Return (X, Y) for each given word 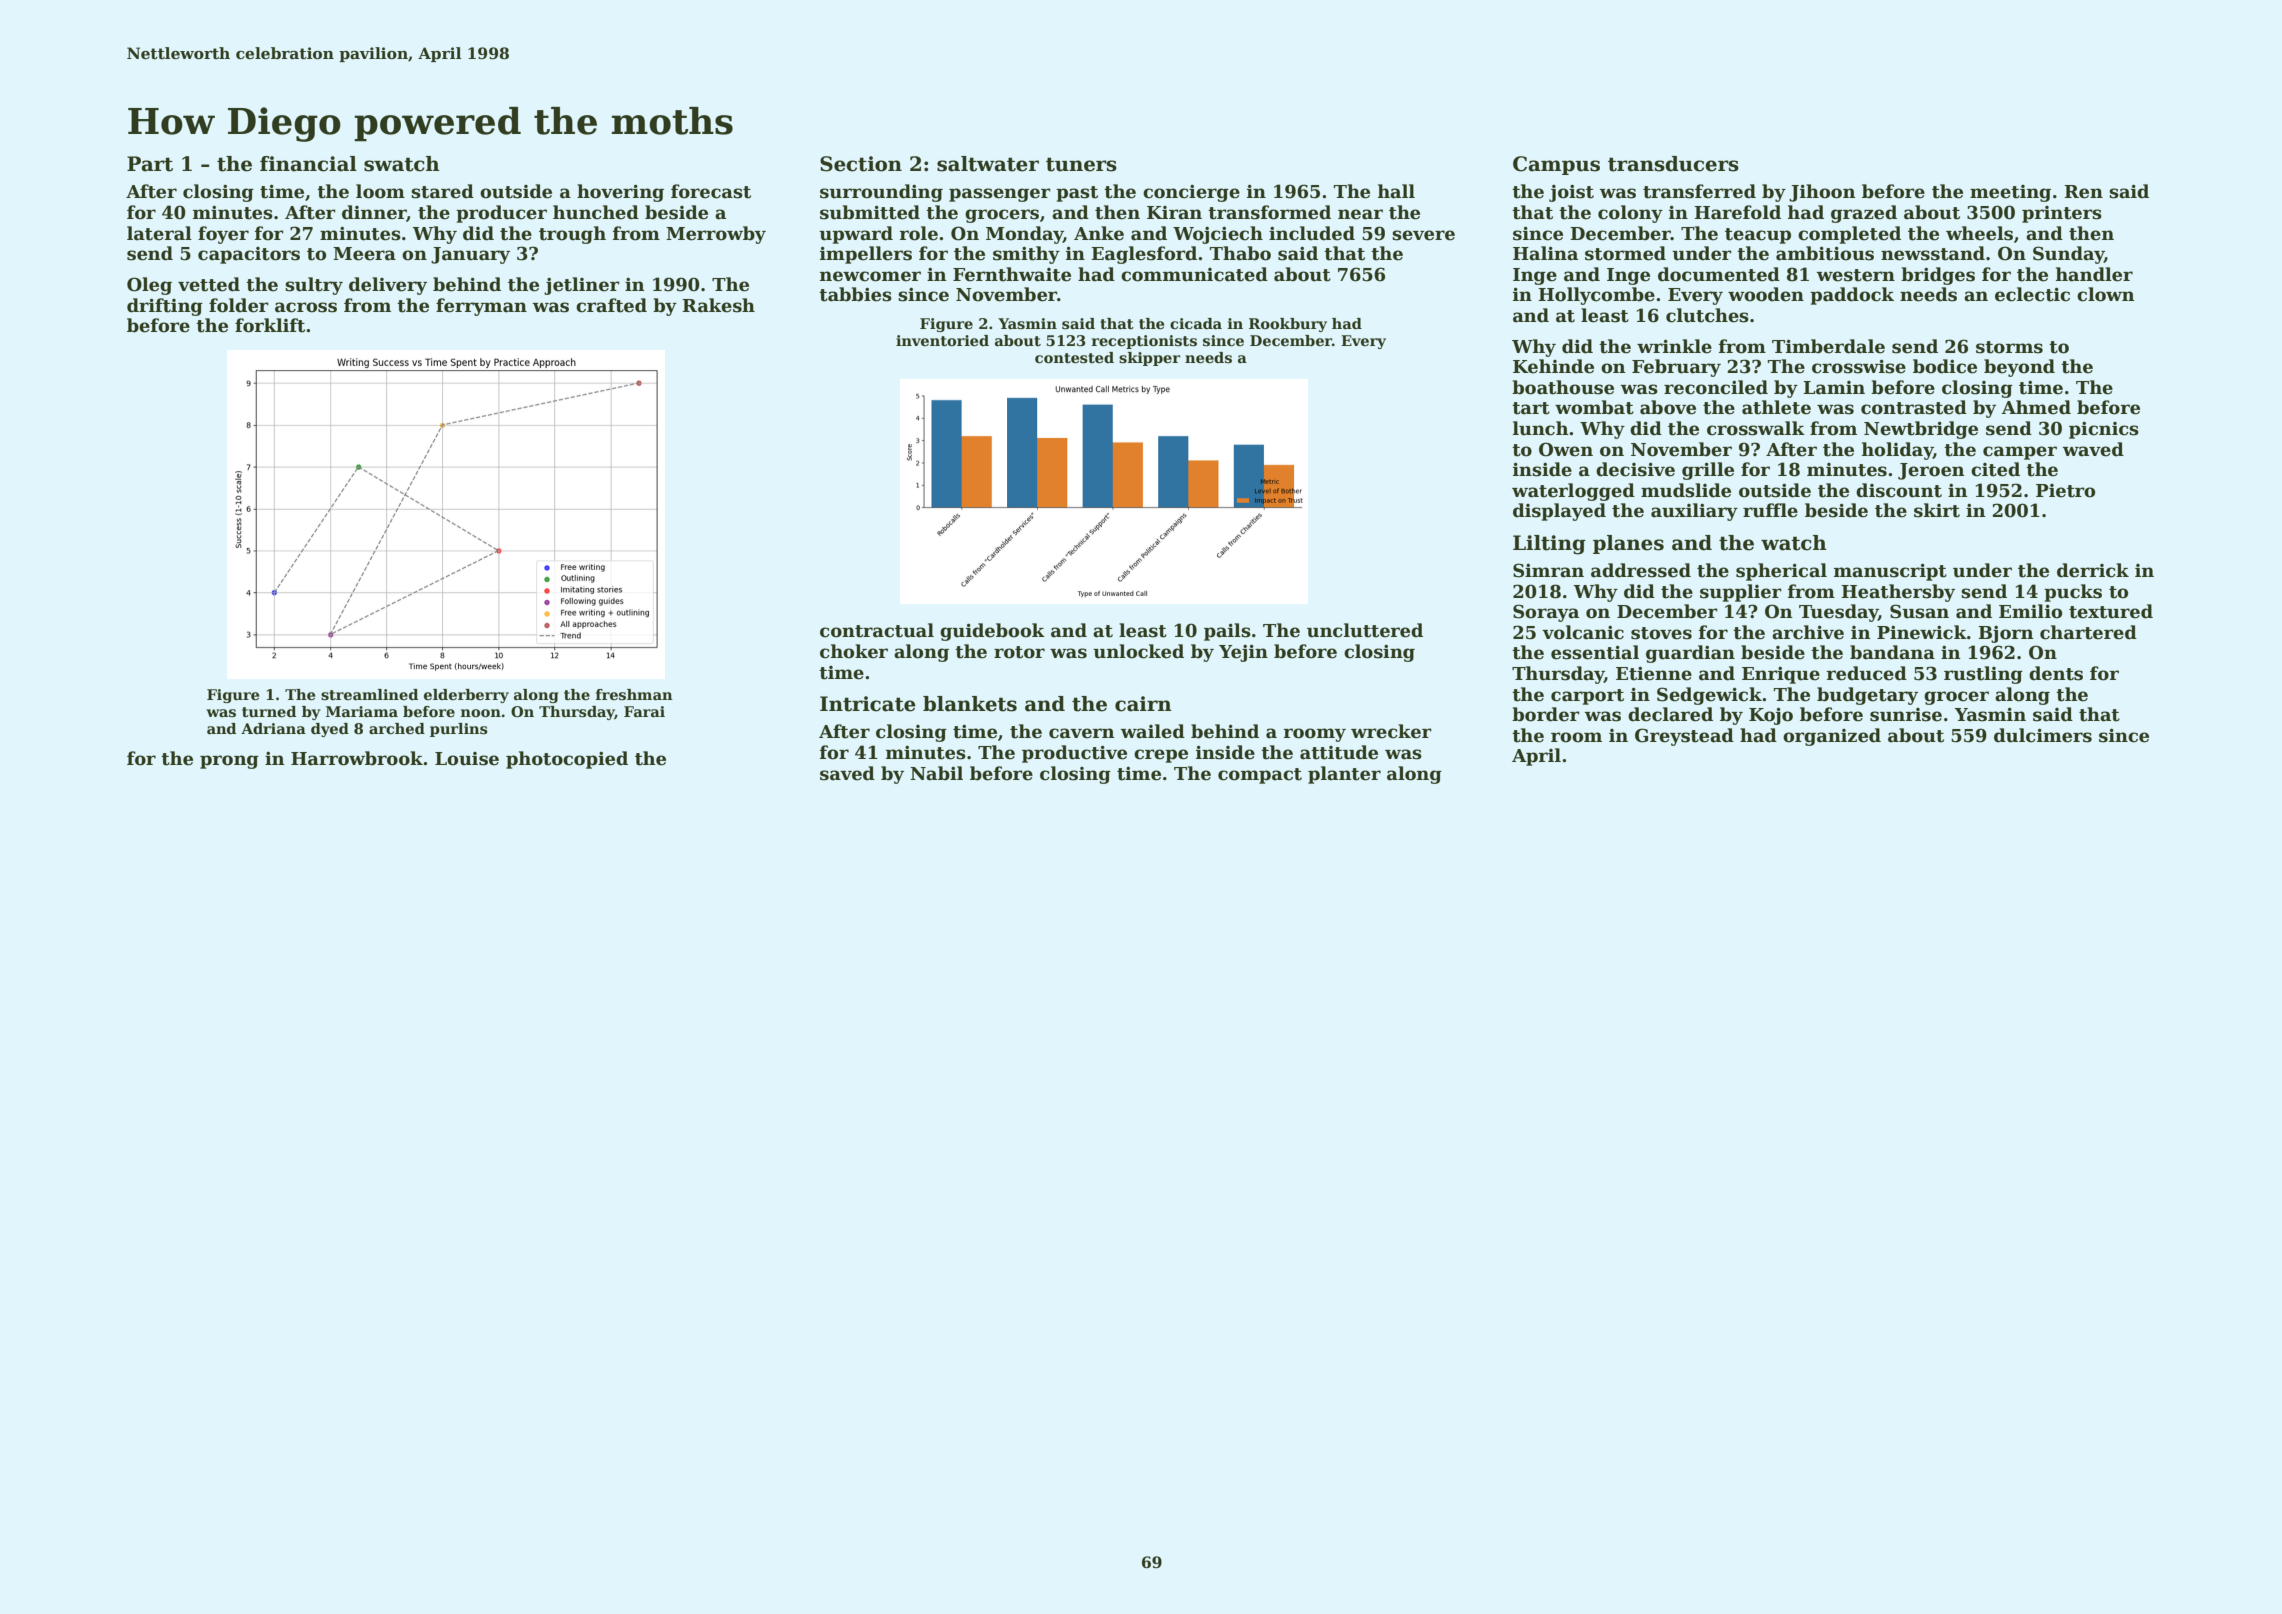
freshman (634, 695)
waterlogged (1573, 492)
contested (1074, 358)
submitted (870, 212)
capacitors (249, 255)
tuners (1081, 164)
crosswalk (1756, 428)
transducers (1673, 164)
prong (229, 762)
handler (2094, 274)
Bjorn (2006, 634)
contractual (877, 630)
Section (861, 164)
